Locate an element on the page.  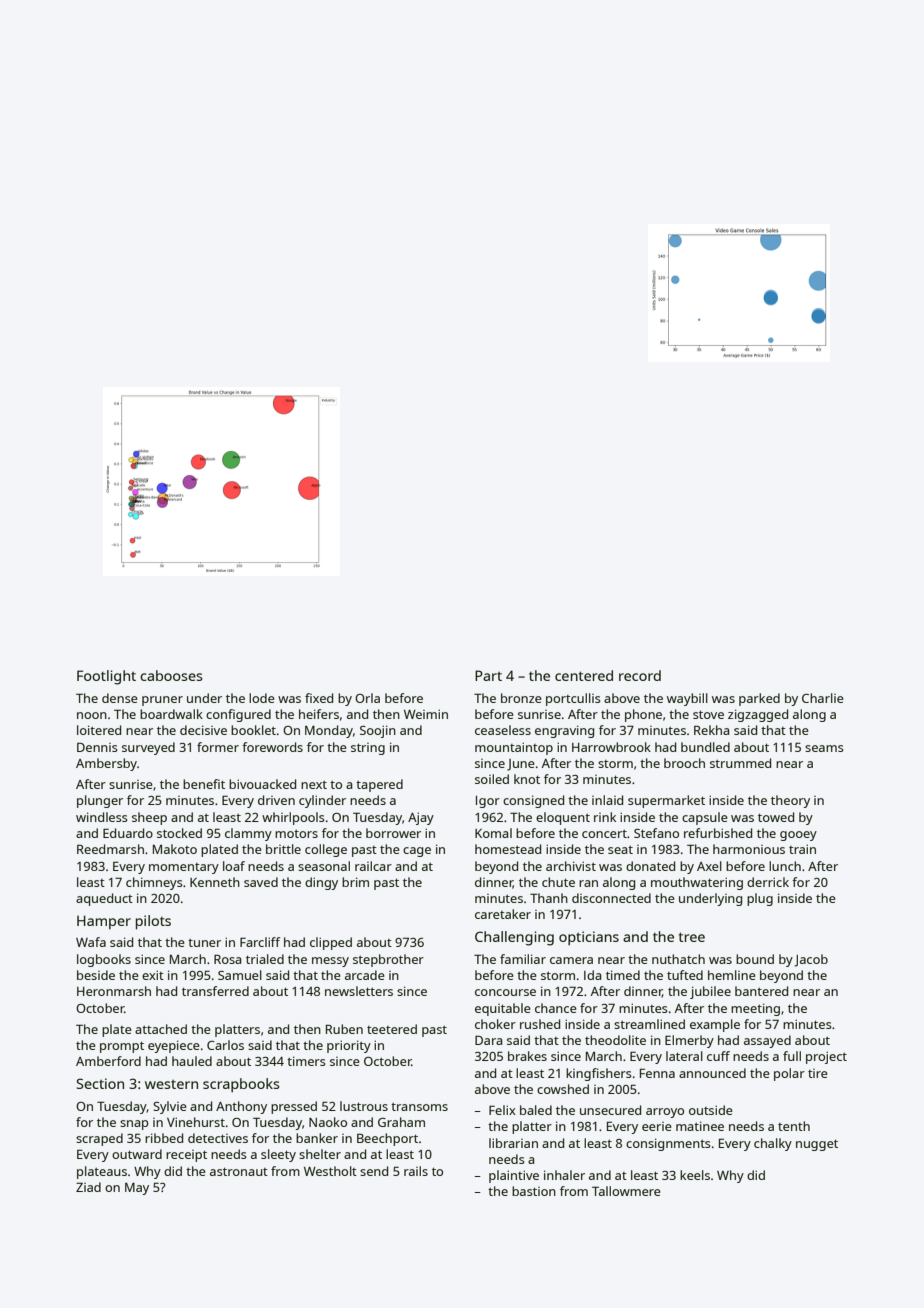
parked is located at coordinates (759, 699).
